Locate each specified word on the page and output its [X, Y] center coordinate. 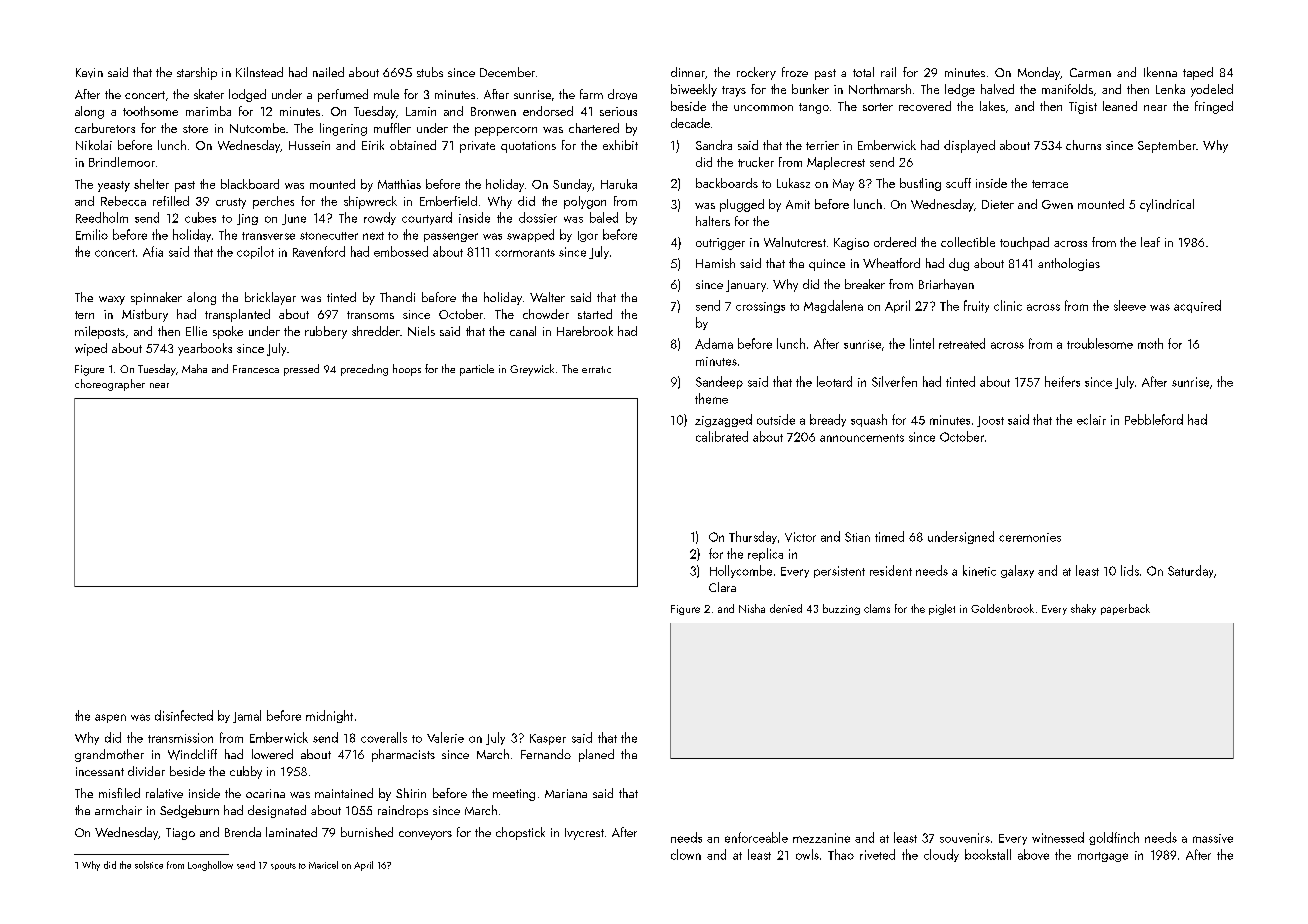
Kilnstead [259, 72]
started [595, 314]
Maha [194, 368]
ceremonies [1030, 537]
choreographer [110, 385]
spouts [283, 866]
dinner [688, 72]
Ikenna [1160, 72]
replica [765, 554]
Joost [990, 421]
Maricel [323, 865]
